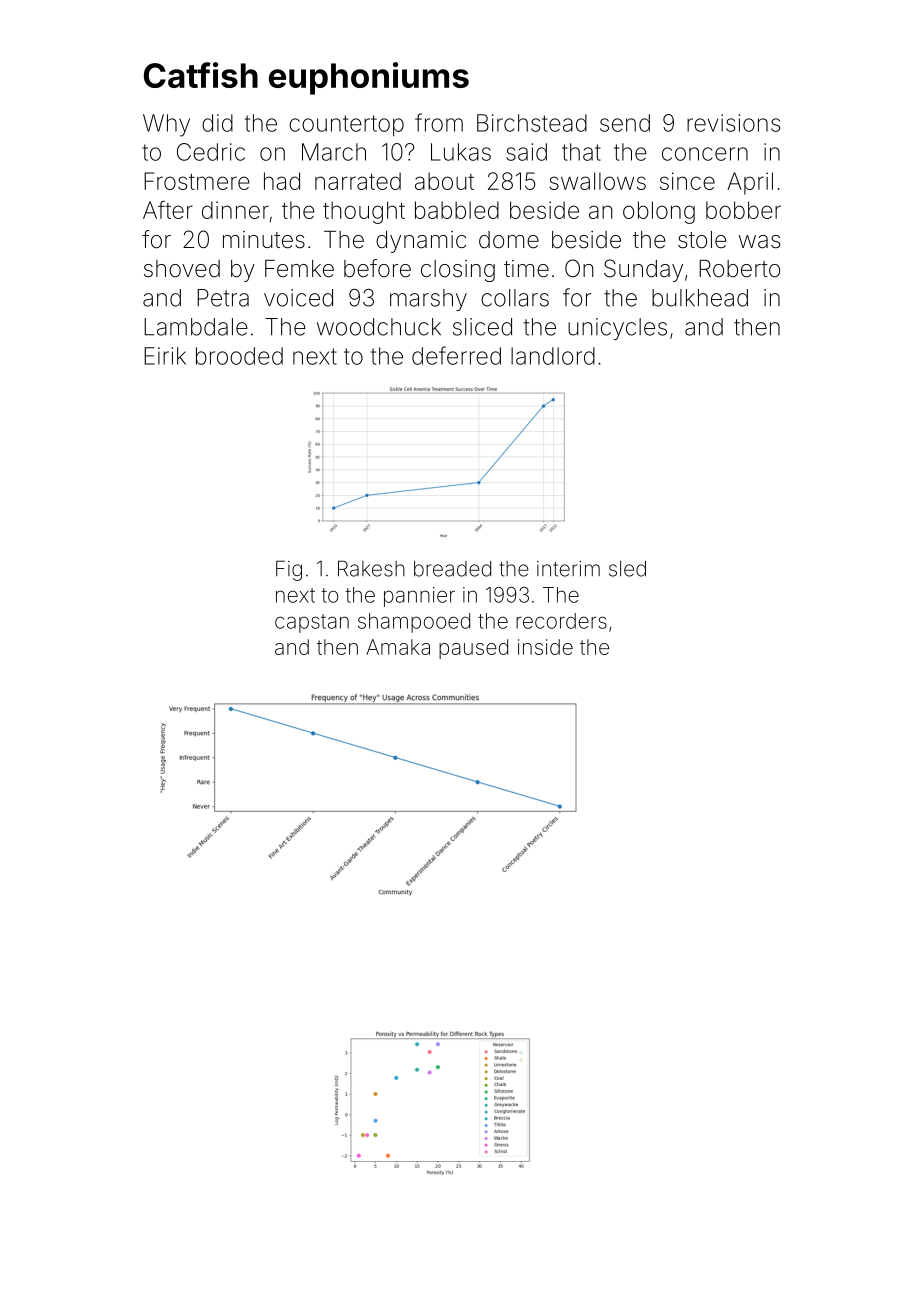  What do you see at coordinates (625, 123) in the screenshot?
I see `send` at bounding box center [625, 123].
